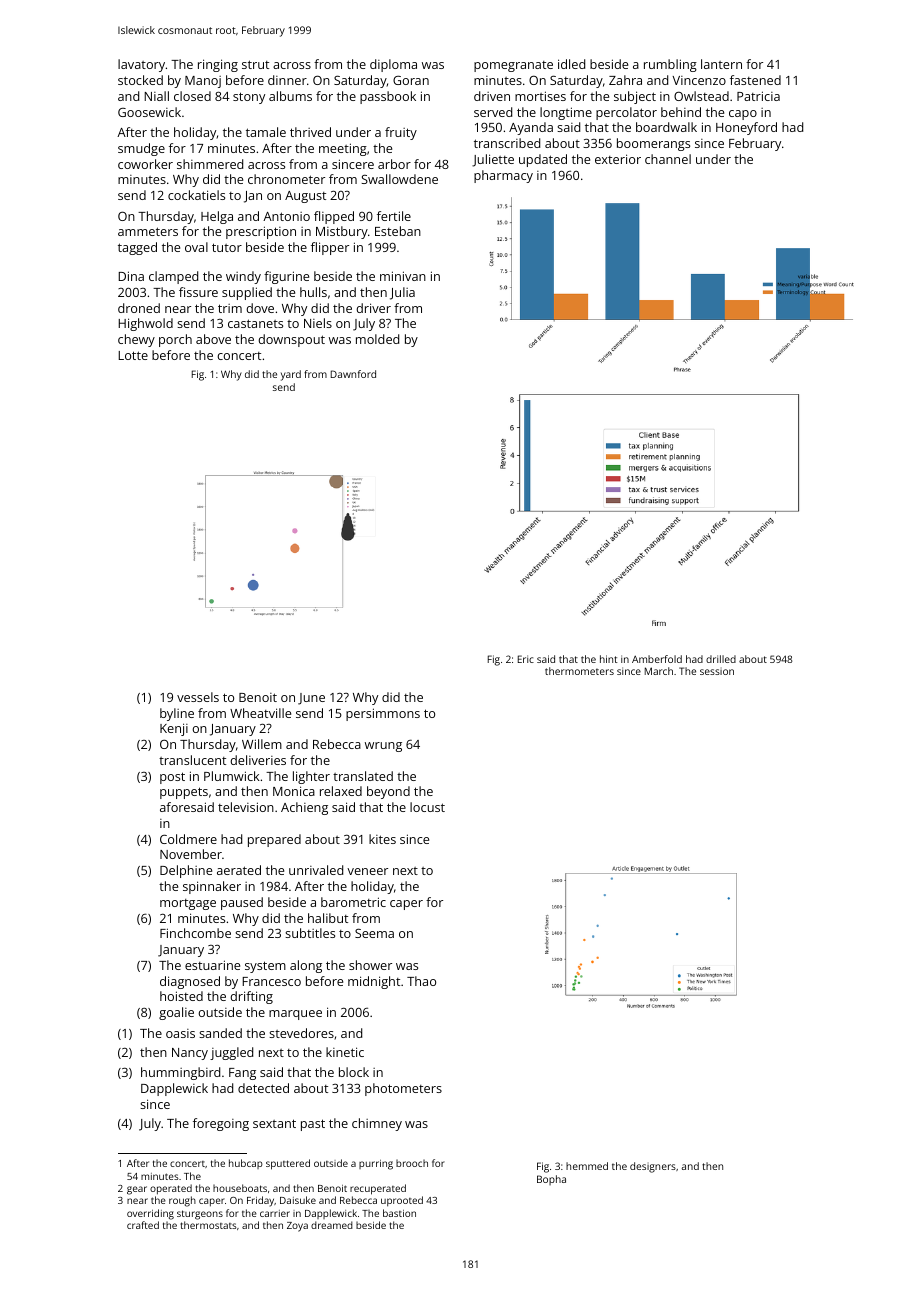 The width and height of the screenshot is (924, 1308). I want to click on channel, so click(668, 159).
